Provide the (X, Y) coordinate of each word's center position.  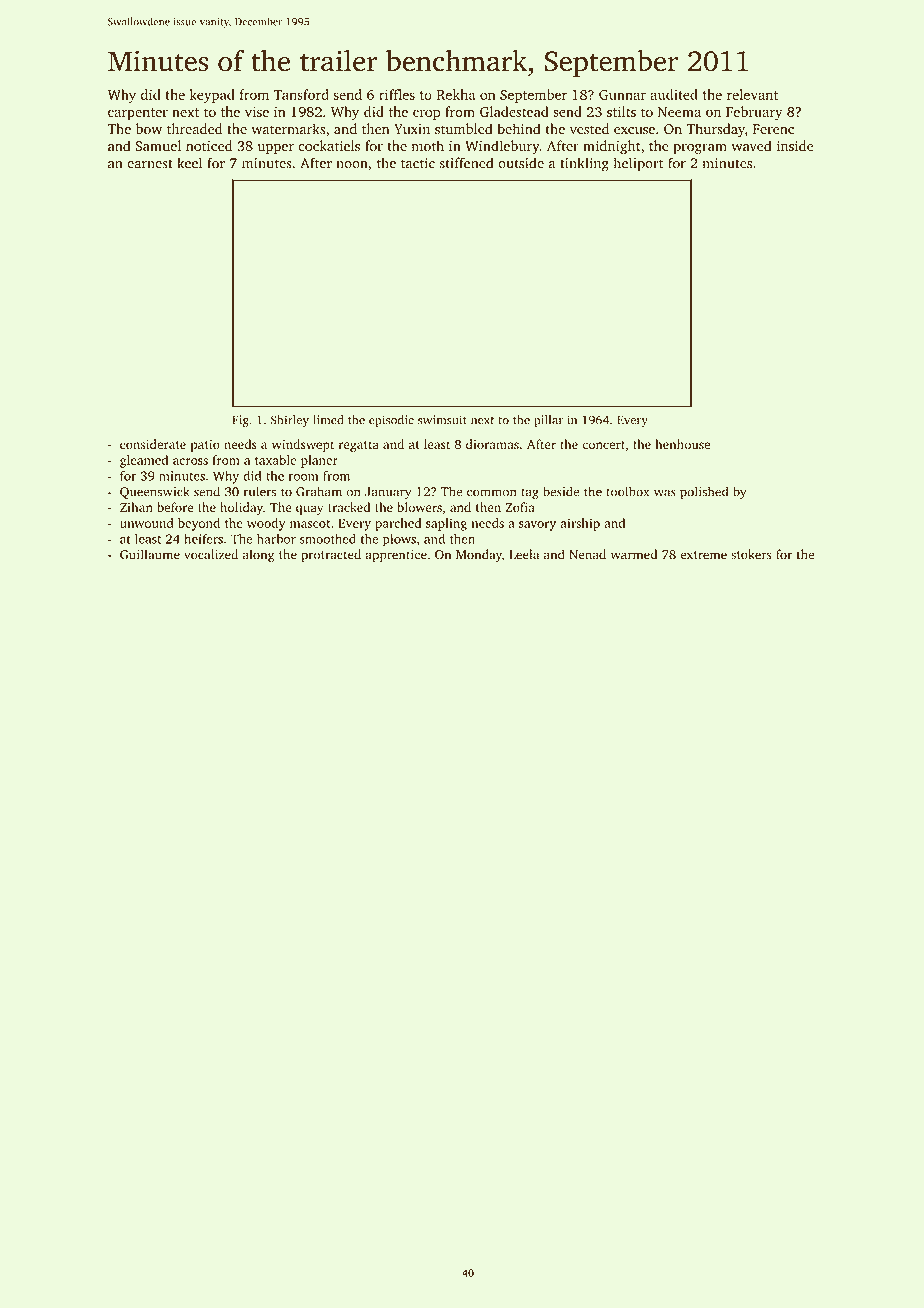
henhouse (682, 444)
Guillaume (150, 554)
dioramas (492, 444)
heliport (638, 164)
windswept (303, 445)
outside (521, 163)
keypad (212, 96)
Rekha (456, 94)
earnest (150, 164)
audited (674, 94)
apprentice (396, 556)
